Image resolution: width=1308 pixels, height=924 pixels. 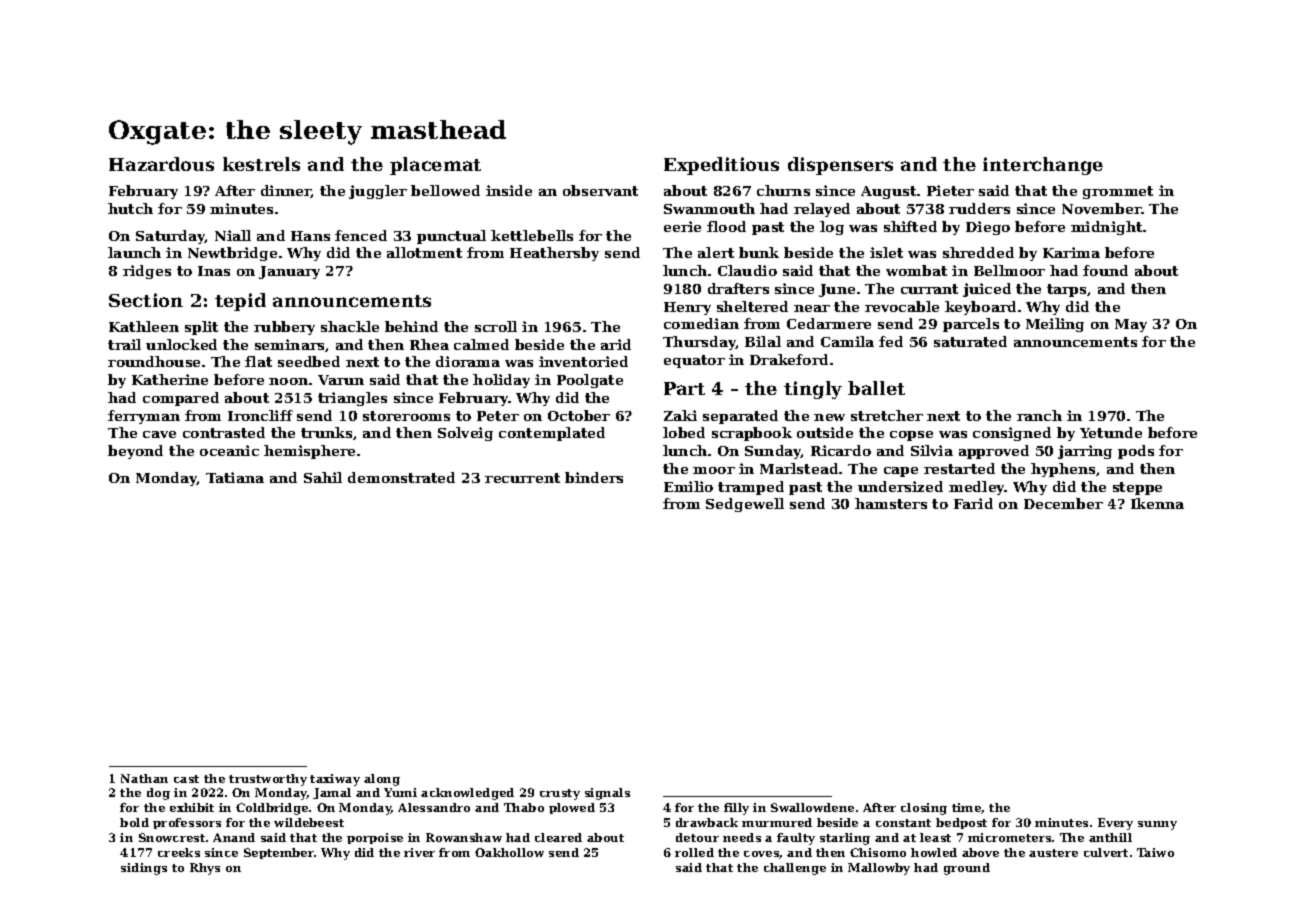 I want to click on cast, so click(x=186, y=779).
